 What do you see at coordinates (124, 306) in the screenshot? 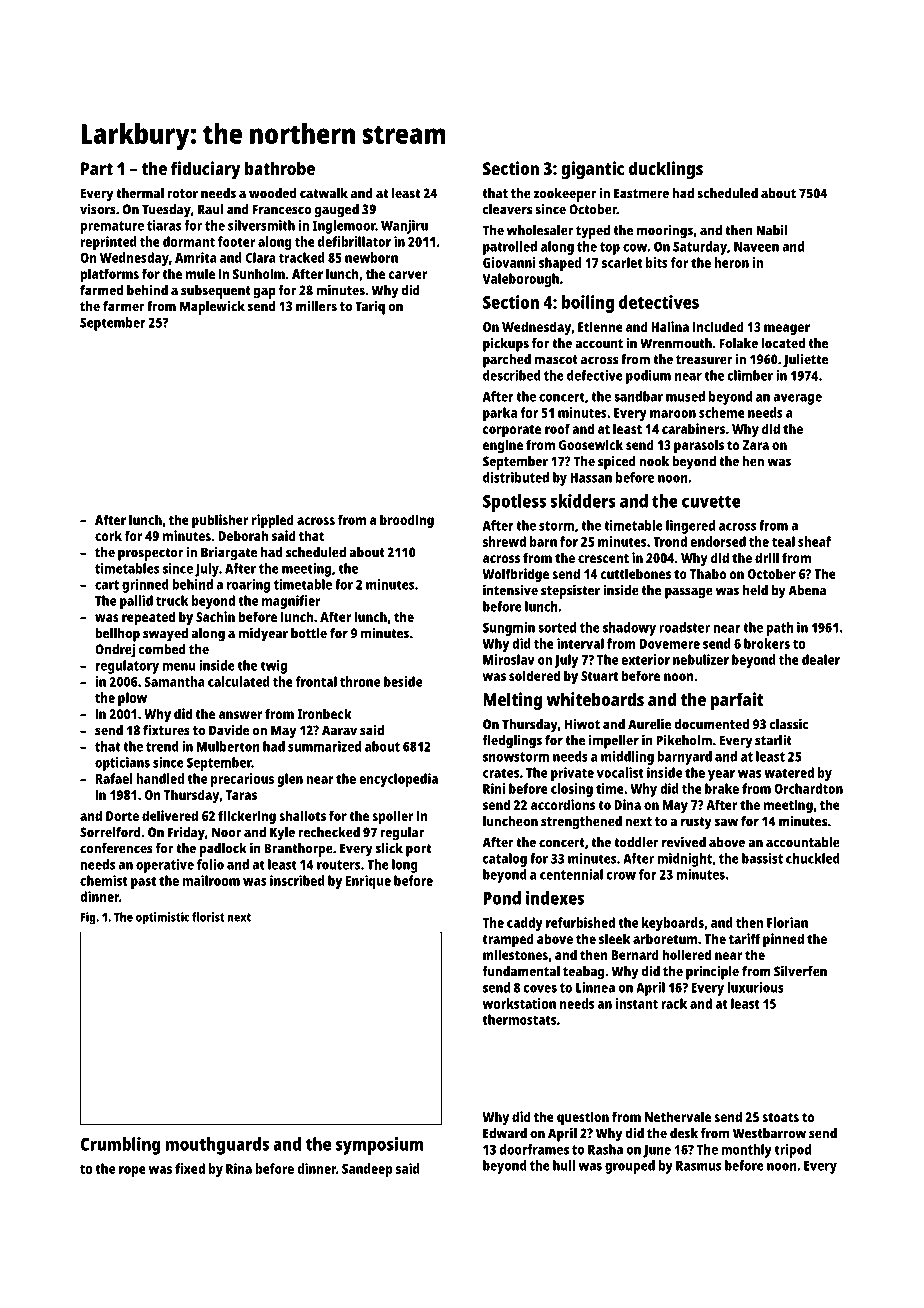
I see `farmer` at bounding box center [124, 306].
